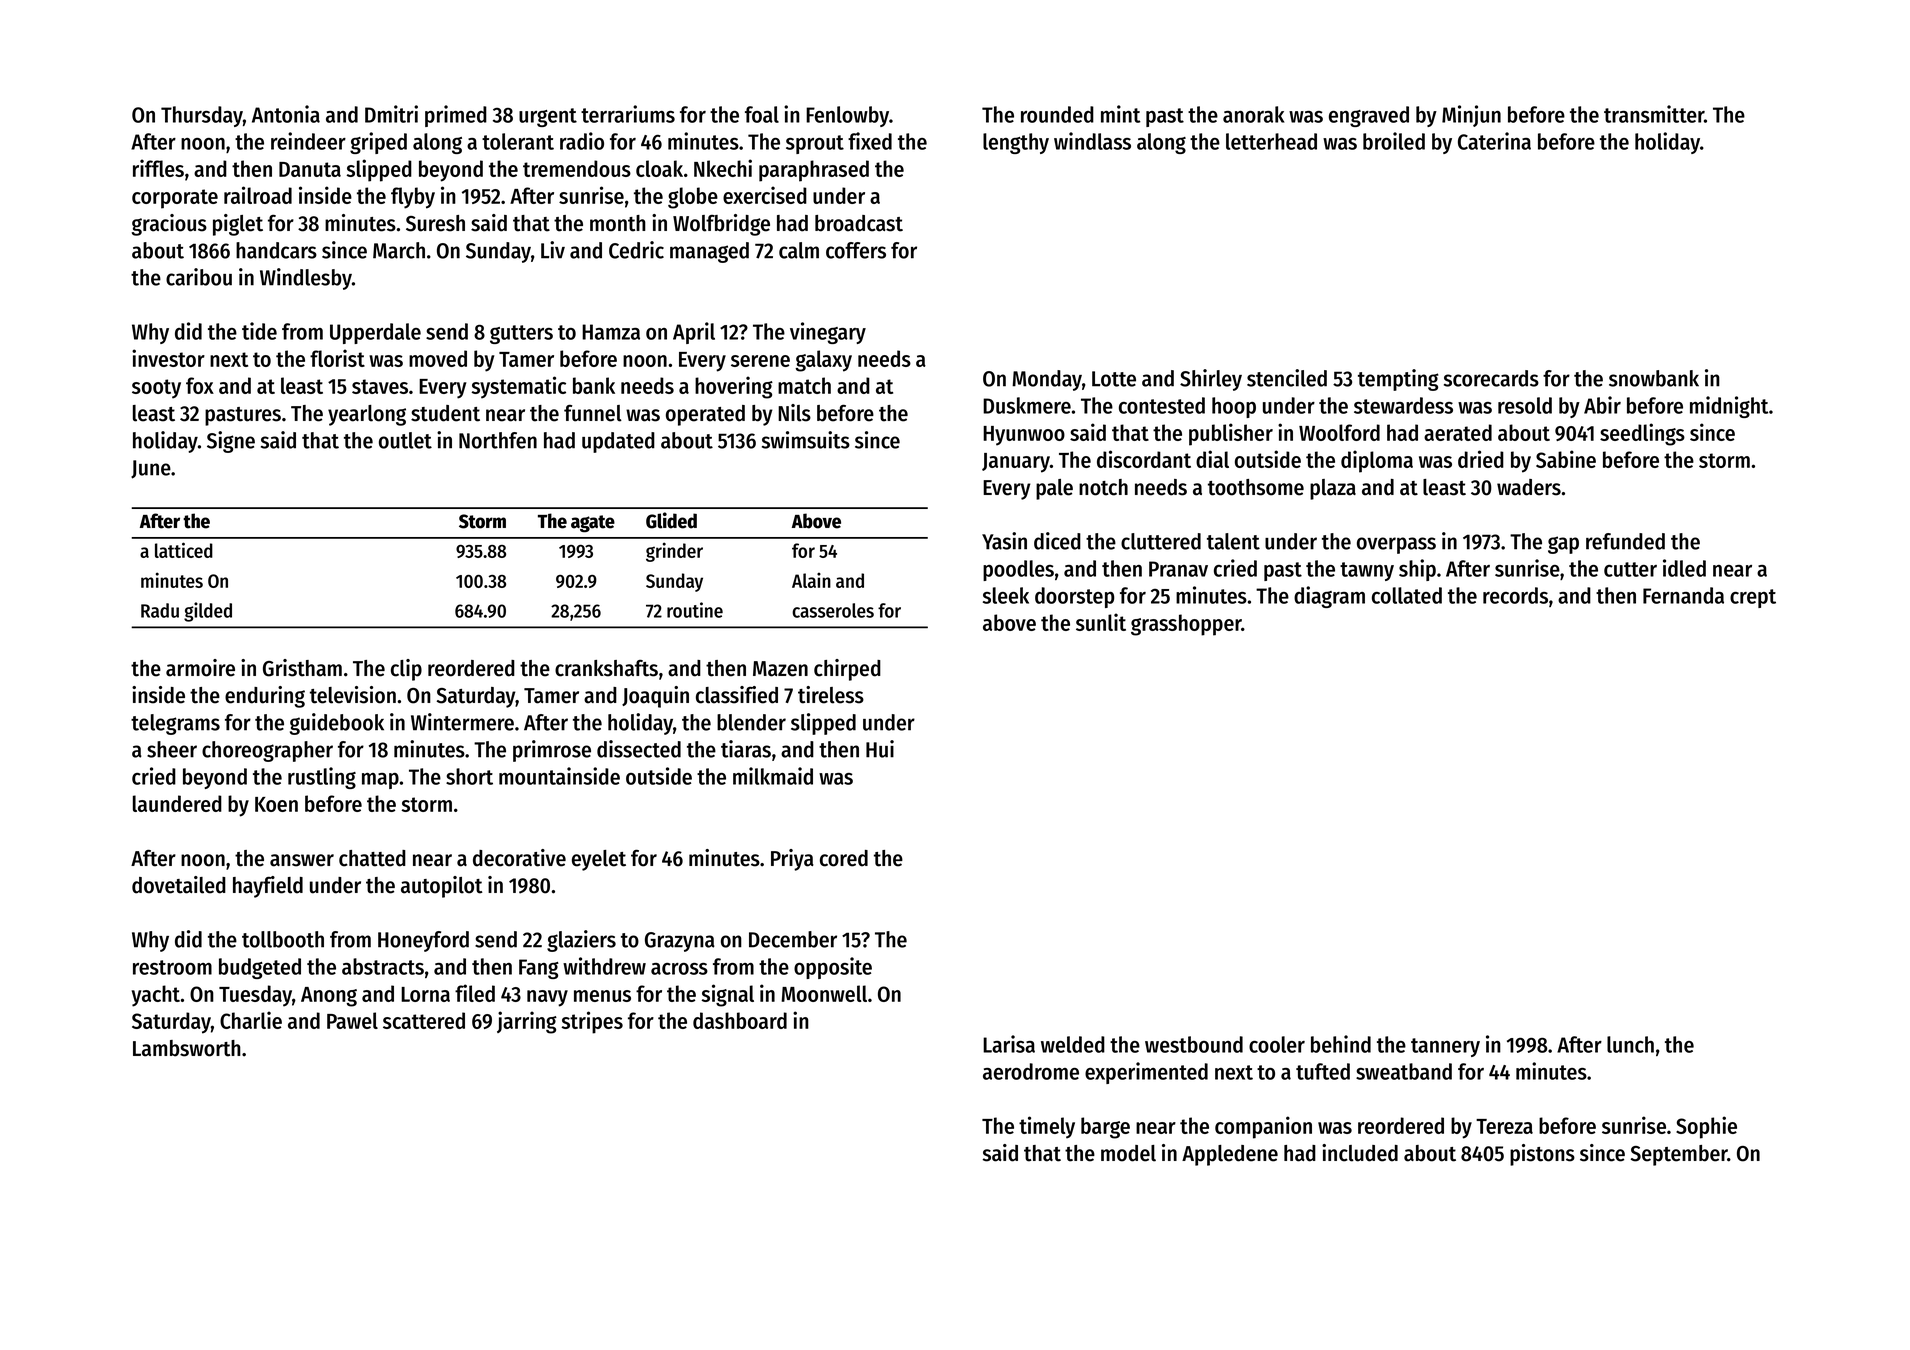 The width and height of the image is (1910, 1350). Describe the element at coordinates (187, 1048) in the image. I see `Lambsworth` at that location.
